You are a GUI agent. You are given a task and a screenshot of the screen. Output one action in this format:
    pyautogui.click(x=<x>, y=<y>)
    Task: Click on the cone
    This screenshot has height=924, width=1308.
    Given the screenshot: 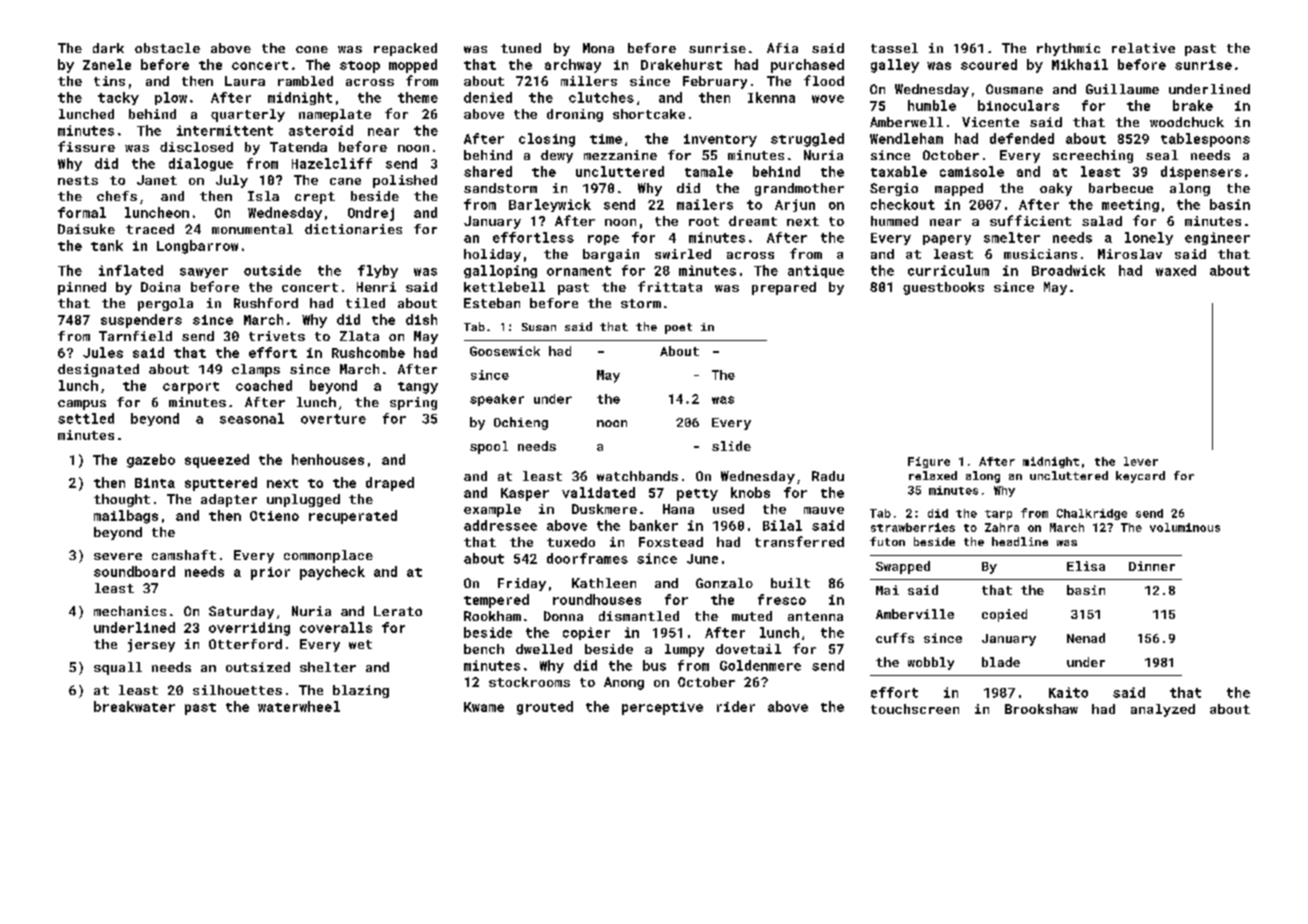 What is the action you would take?
    pyautogui.click(x=312, y=49)
